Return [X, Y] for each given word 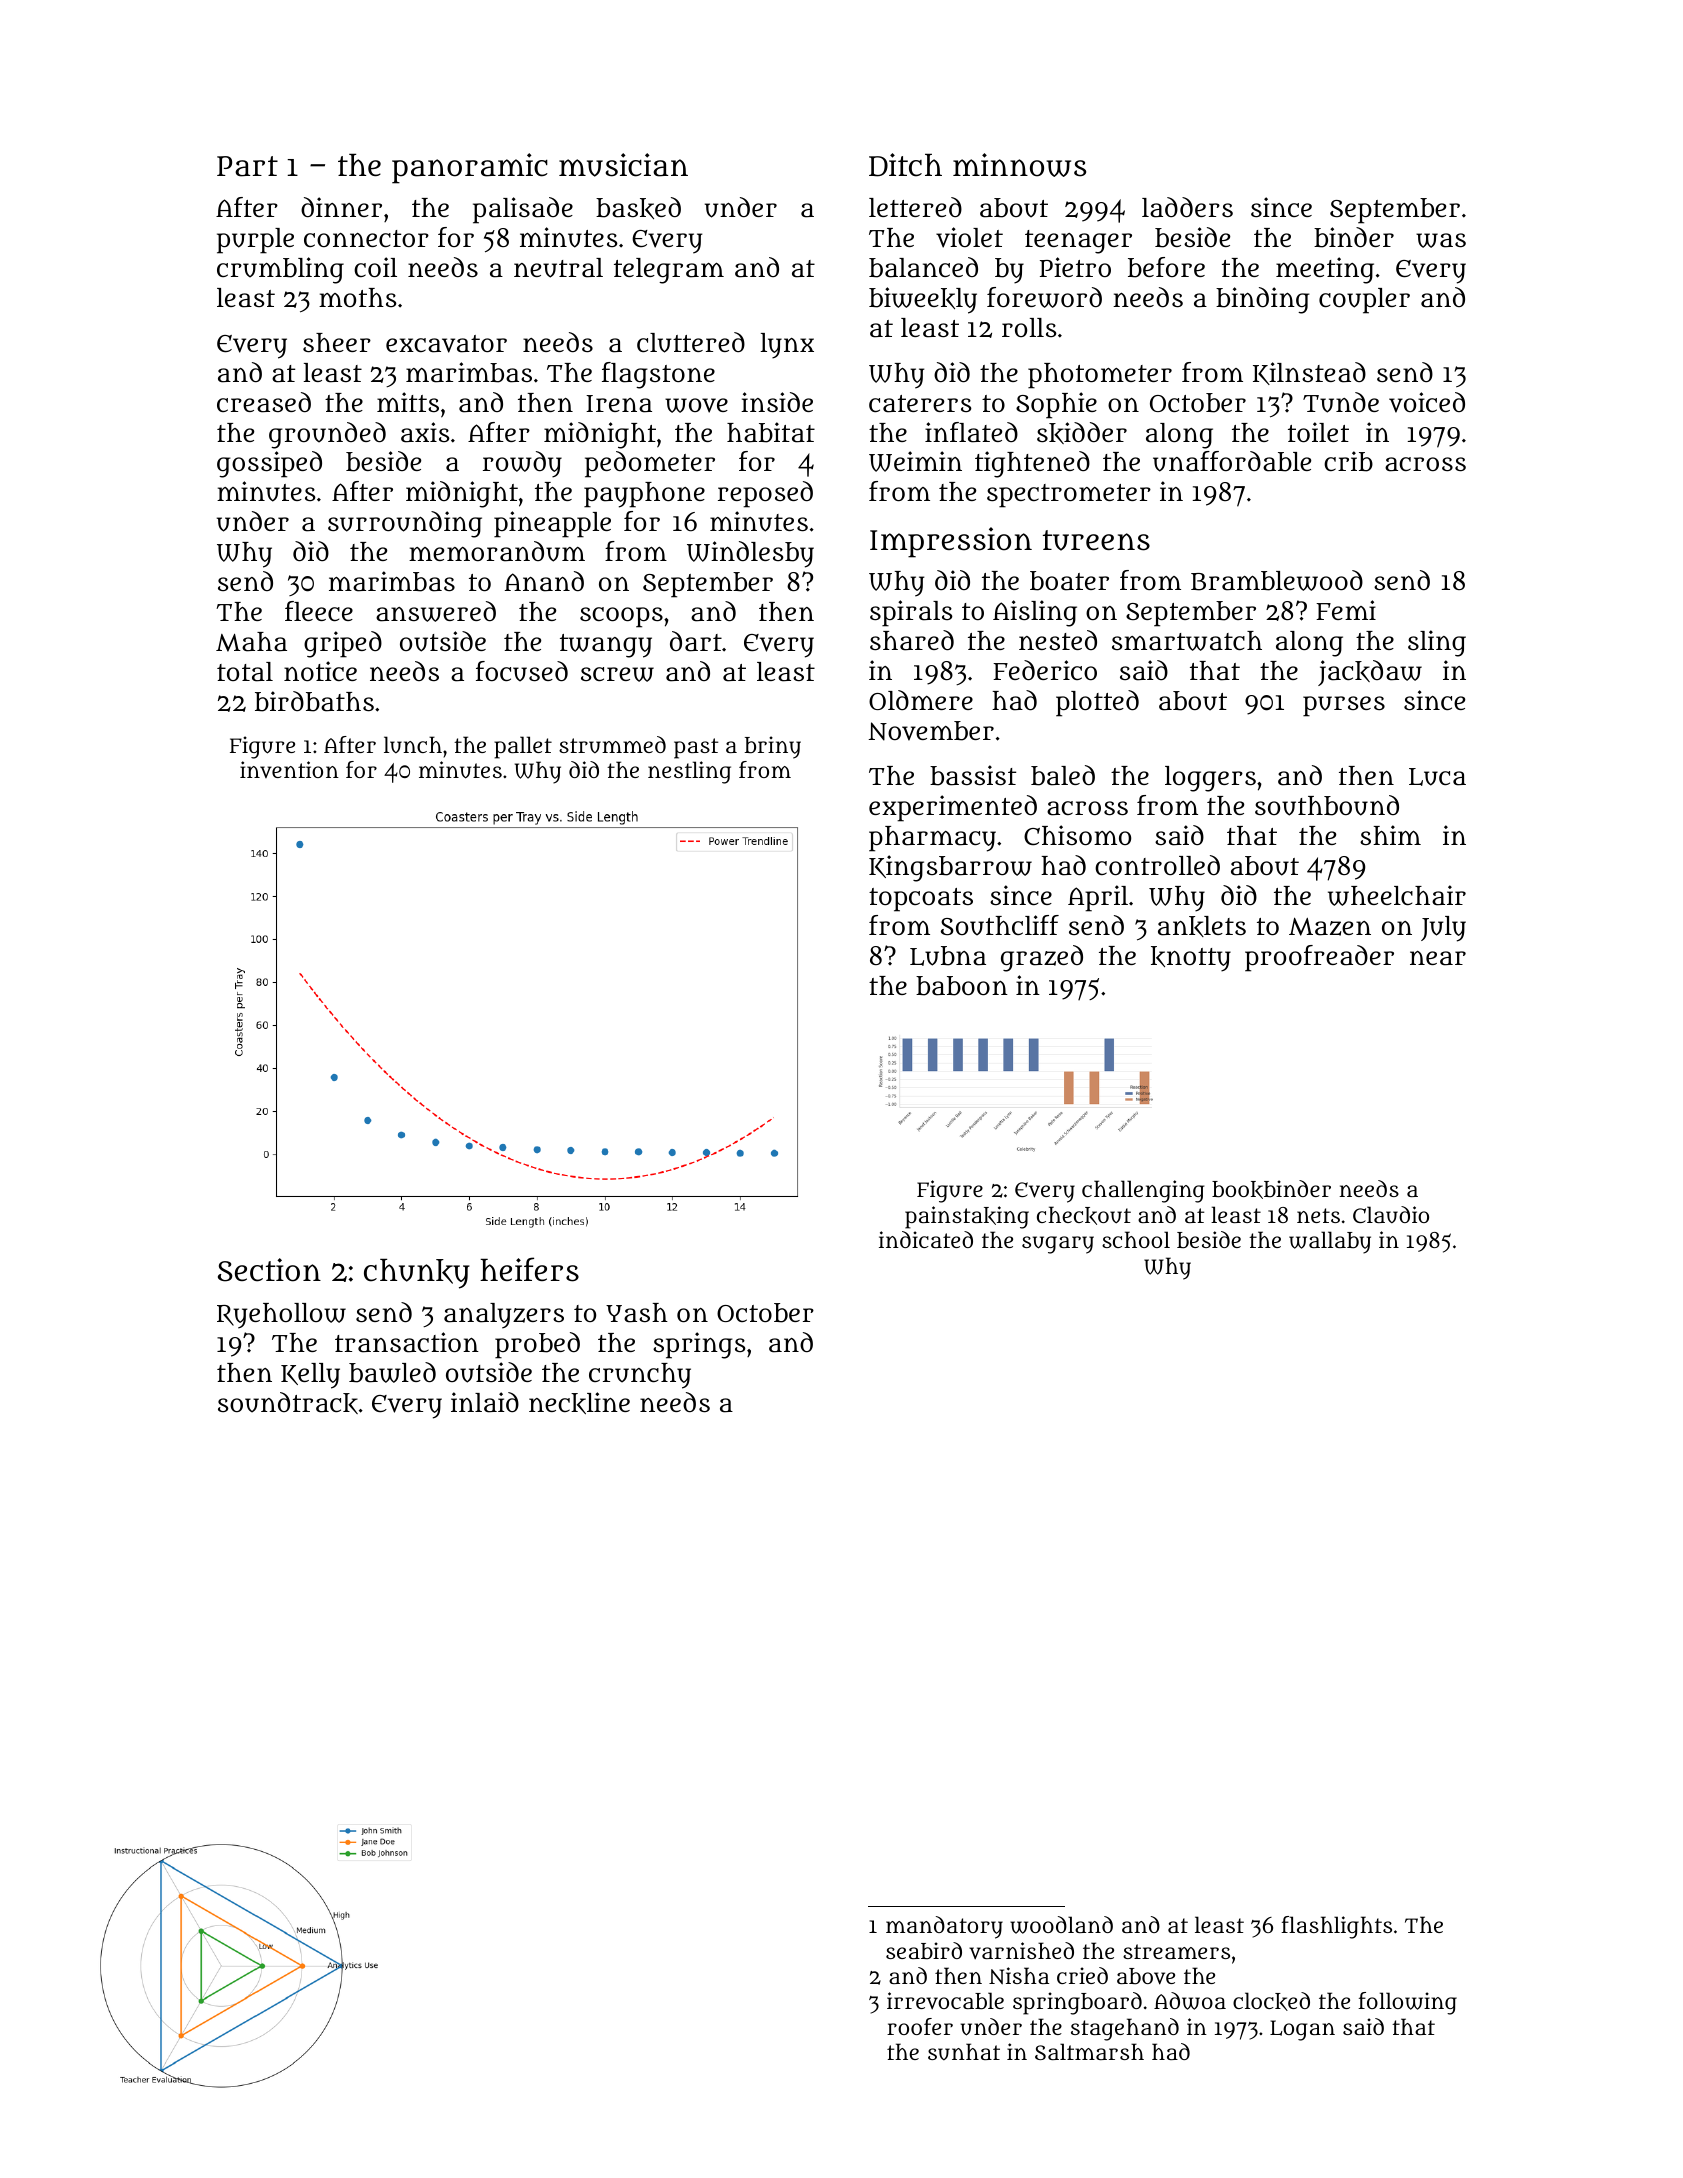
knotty [1191, 959]
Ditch [905, 165]
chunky [417, 1274]
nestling [689, 772]
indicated [926, 1239]
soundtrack [288, 1403]
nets [1318, 1215]
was [1441, 240]
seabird [924, 1950]
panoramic [470, 168]
